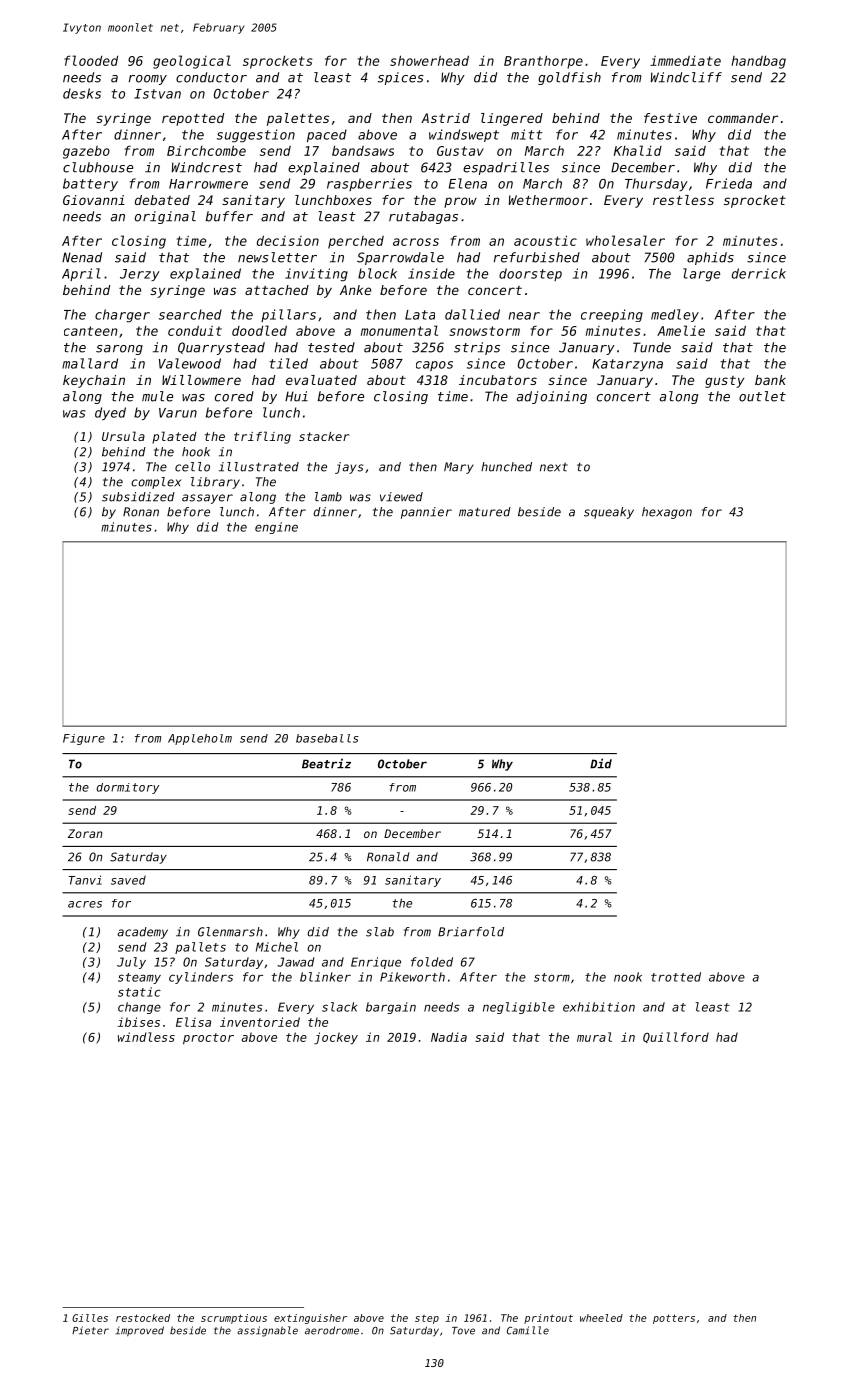  Describe the element at coordinates (91, 60) in the screenshot. I see `flooded` at that location.
